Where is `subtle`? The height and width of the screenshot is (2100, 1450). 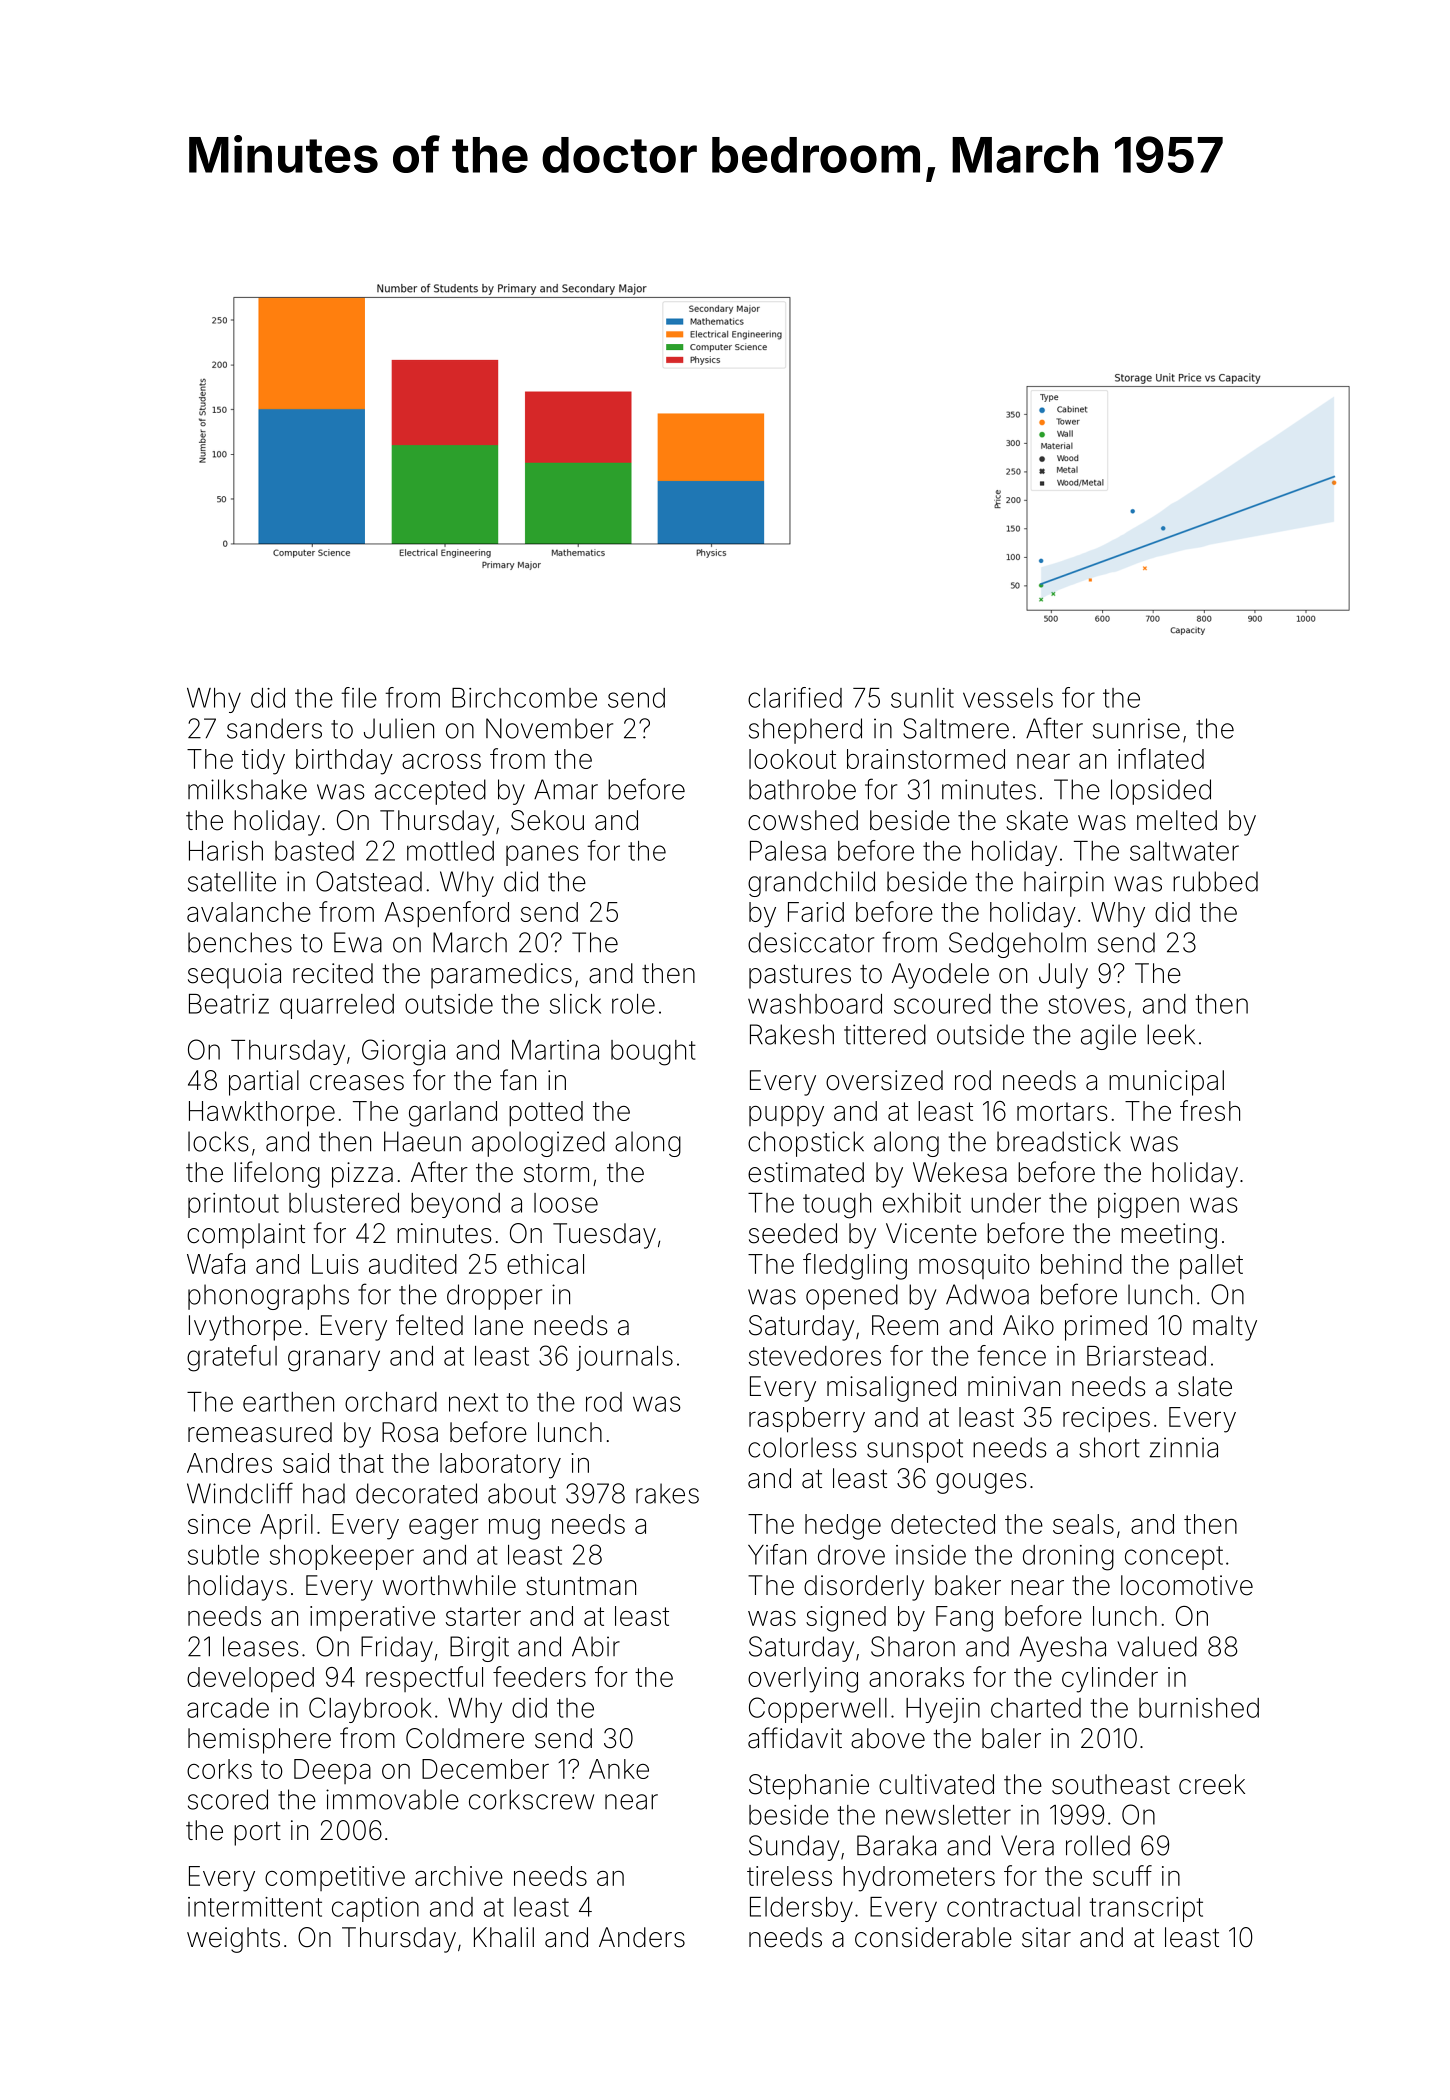 subtle is located at coordinates (223, 1555).
